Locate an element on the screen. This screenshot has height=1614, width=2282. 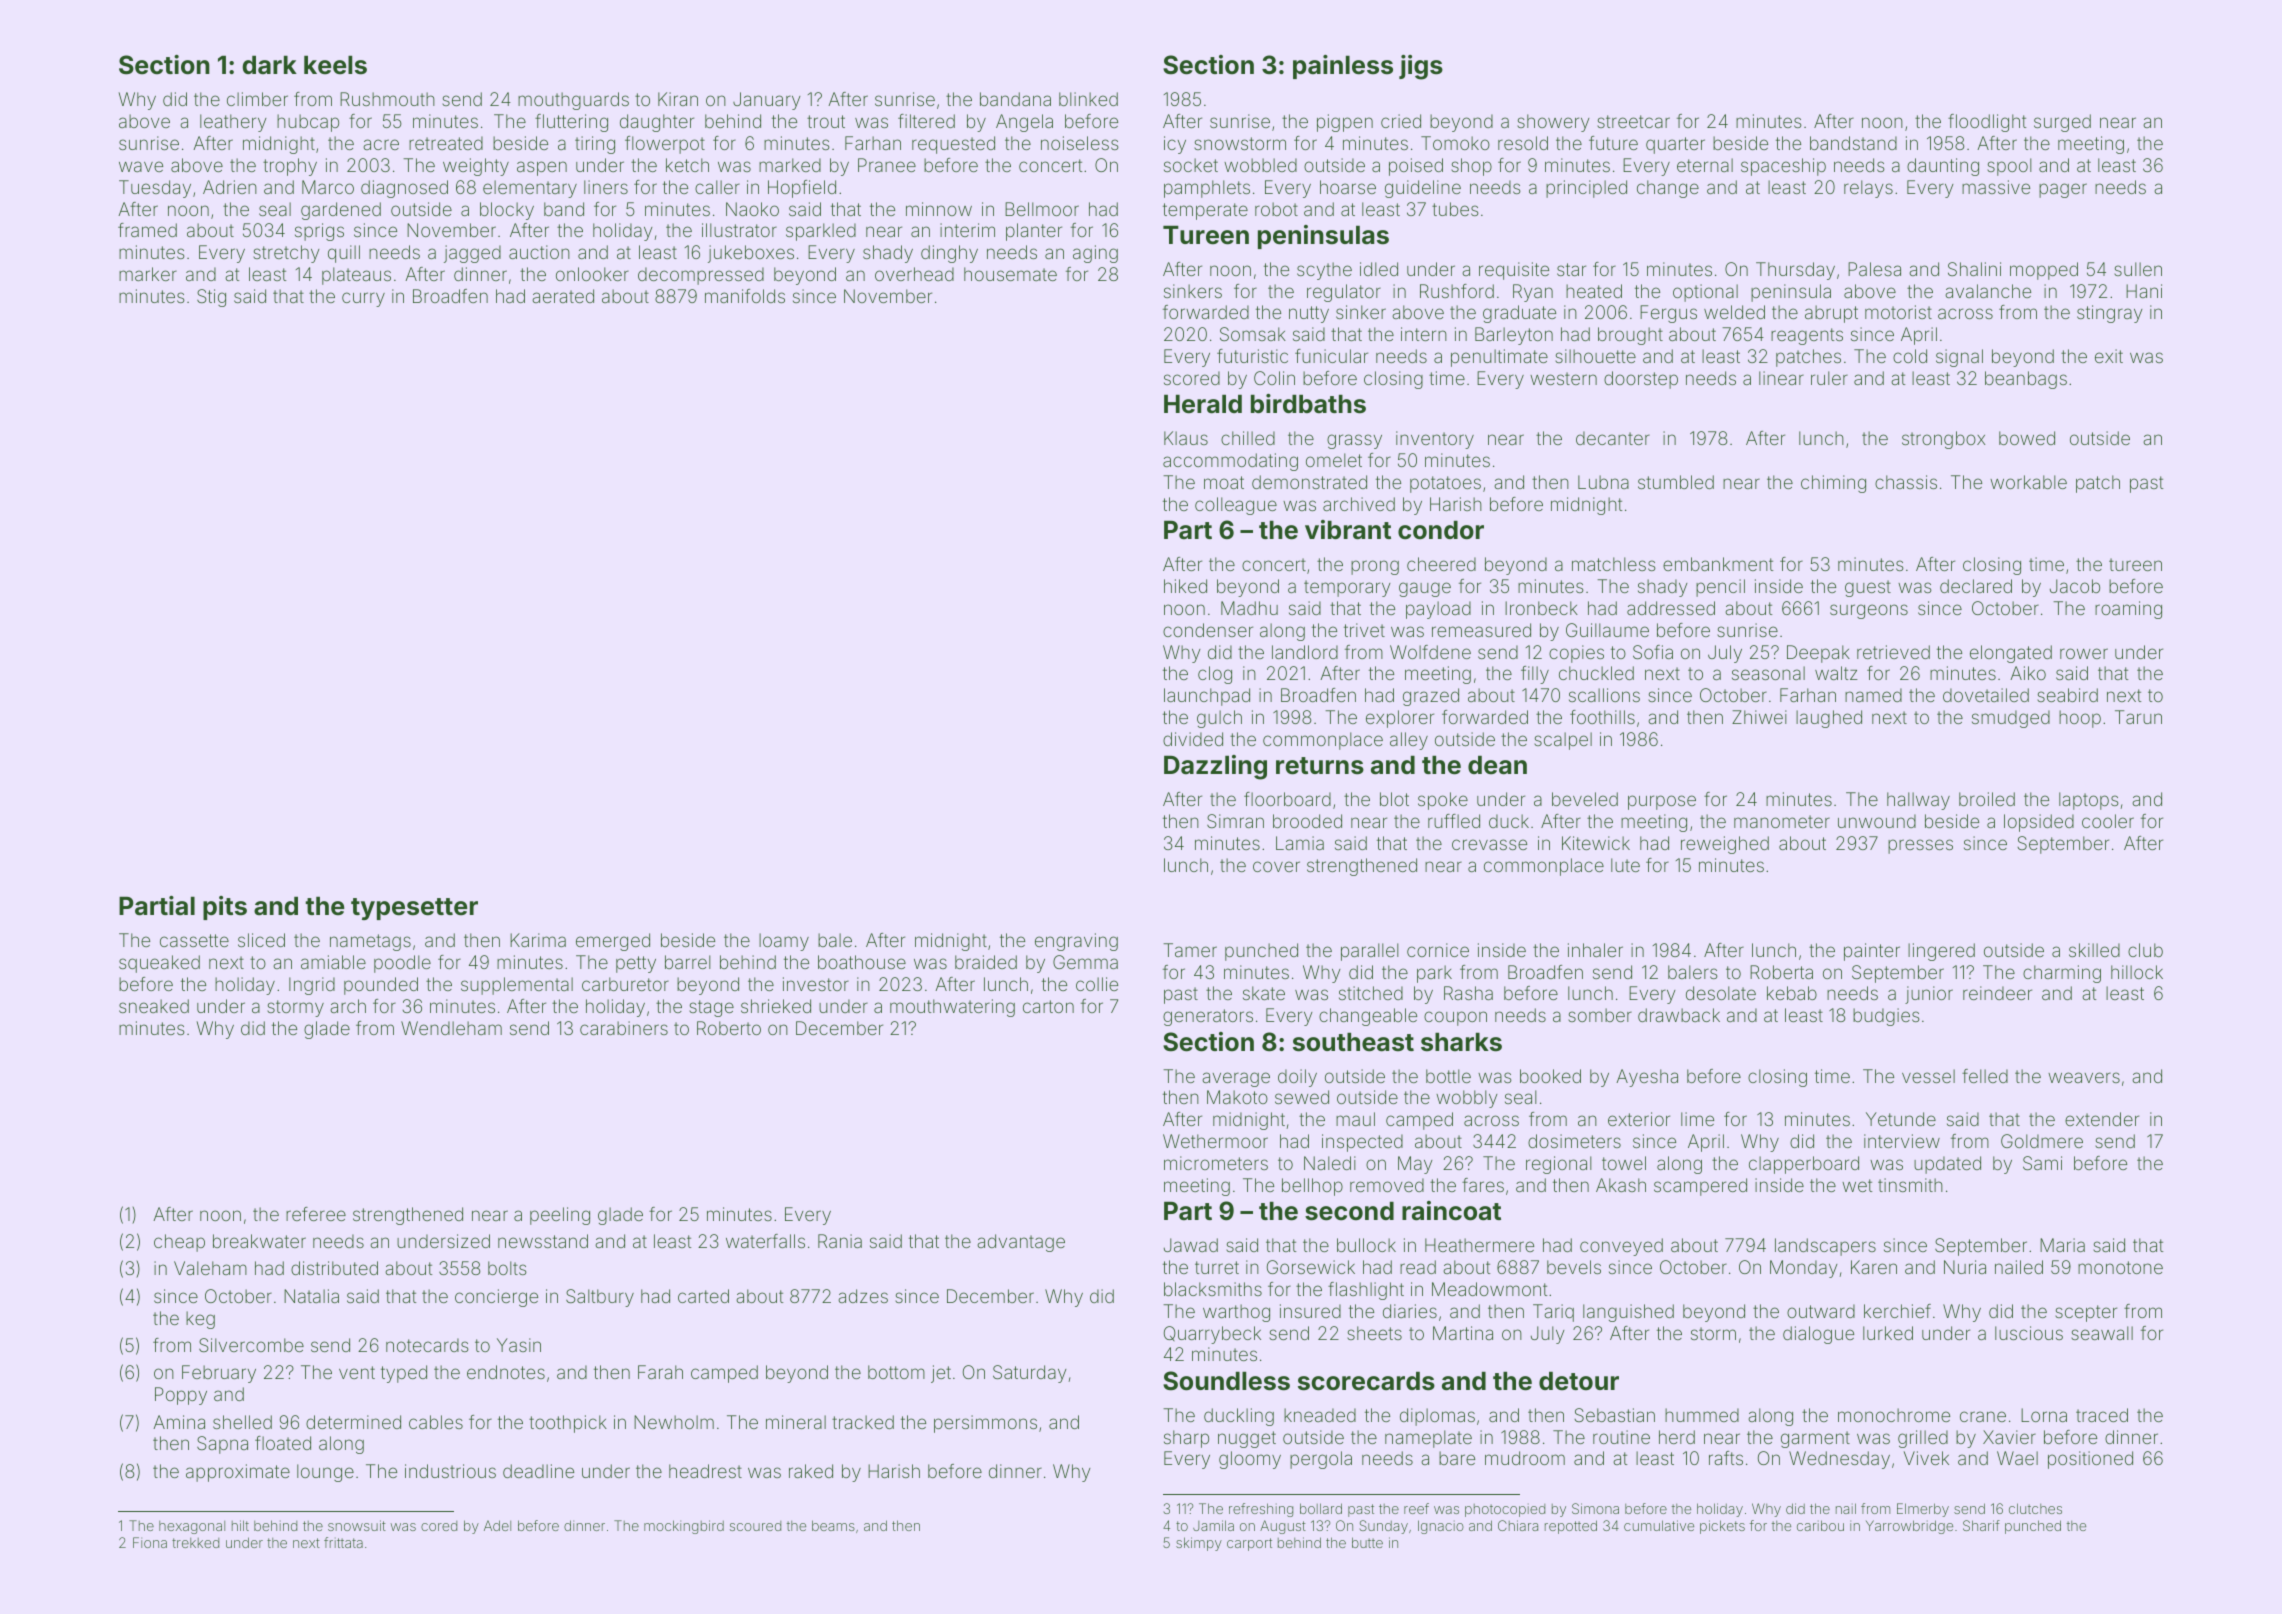
explorer is located at coordinates (1400, 719).
